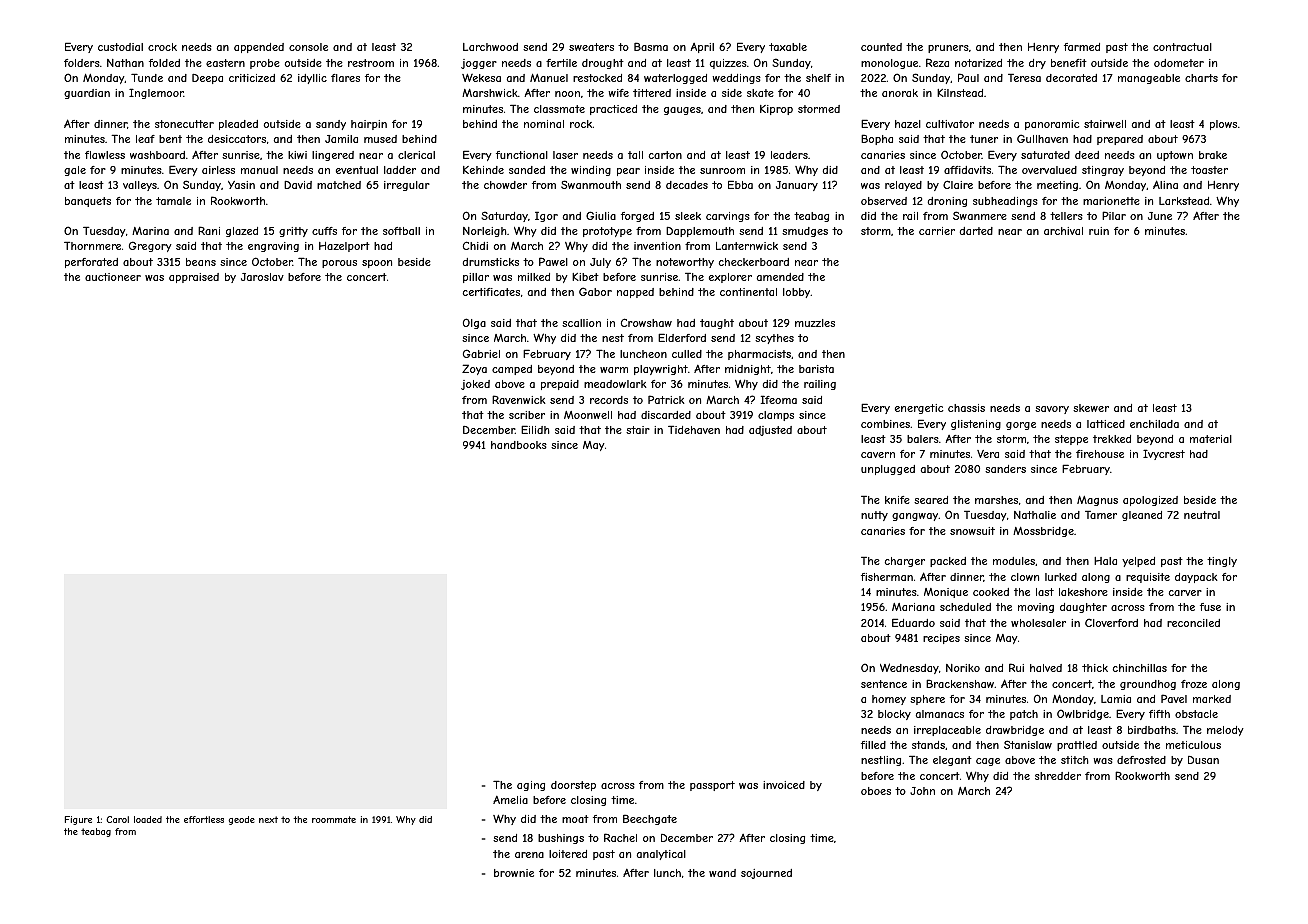  What do you see at coordinates (519, 445) in the screenshot?
I see `handbooks` at bounding box center [519, 445].
